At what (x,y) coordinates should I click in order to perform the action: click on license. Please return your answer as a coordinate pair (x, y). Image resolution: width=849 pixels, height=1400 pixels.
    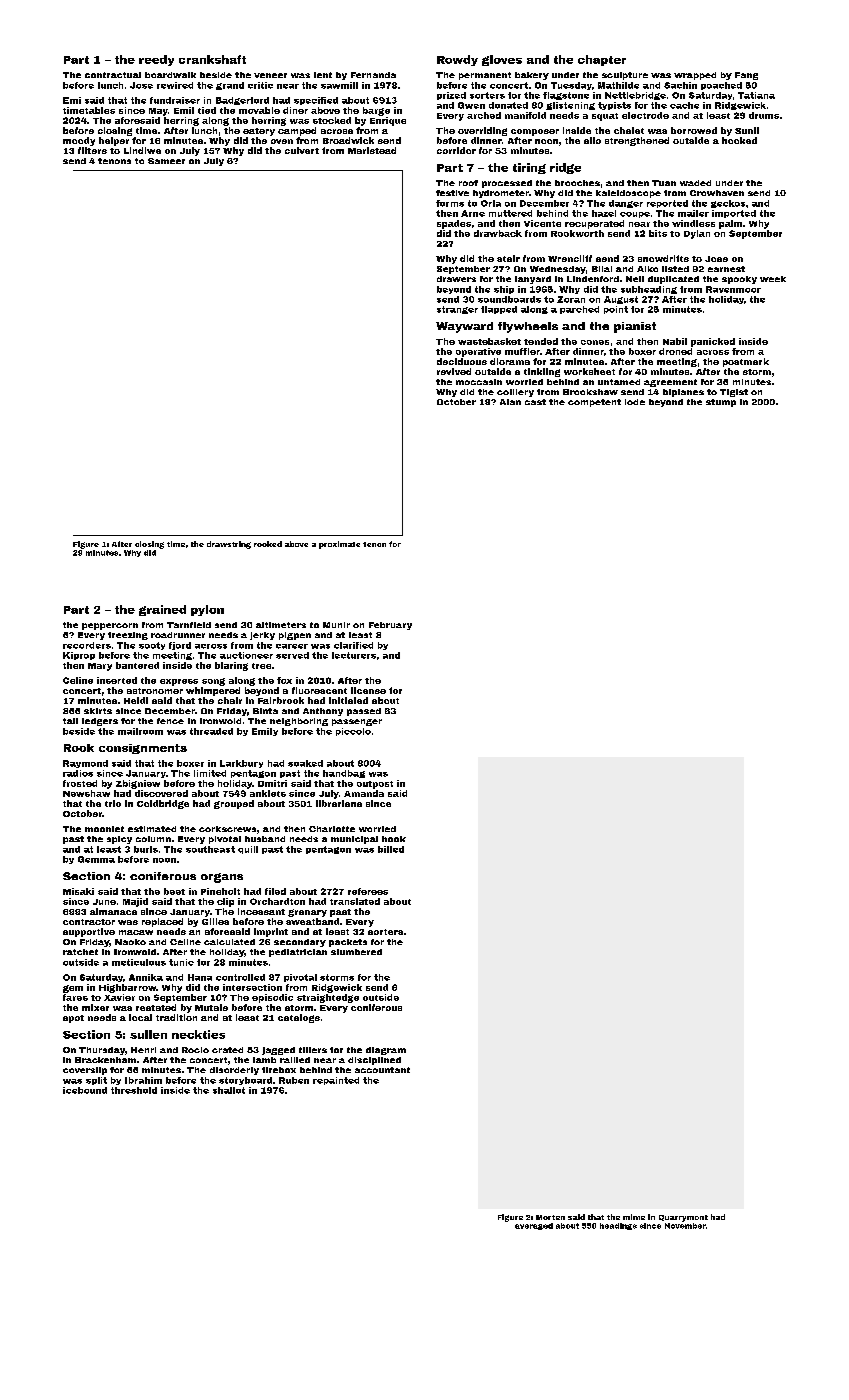
    Looking at the image, I should click on (368, 690).
